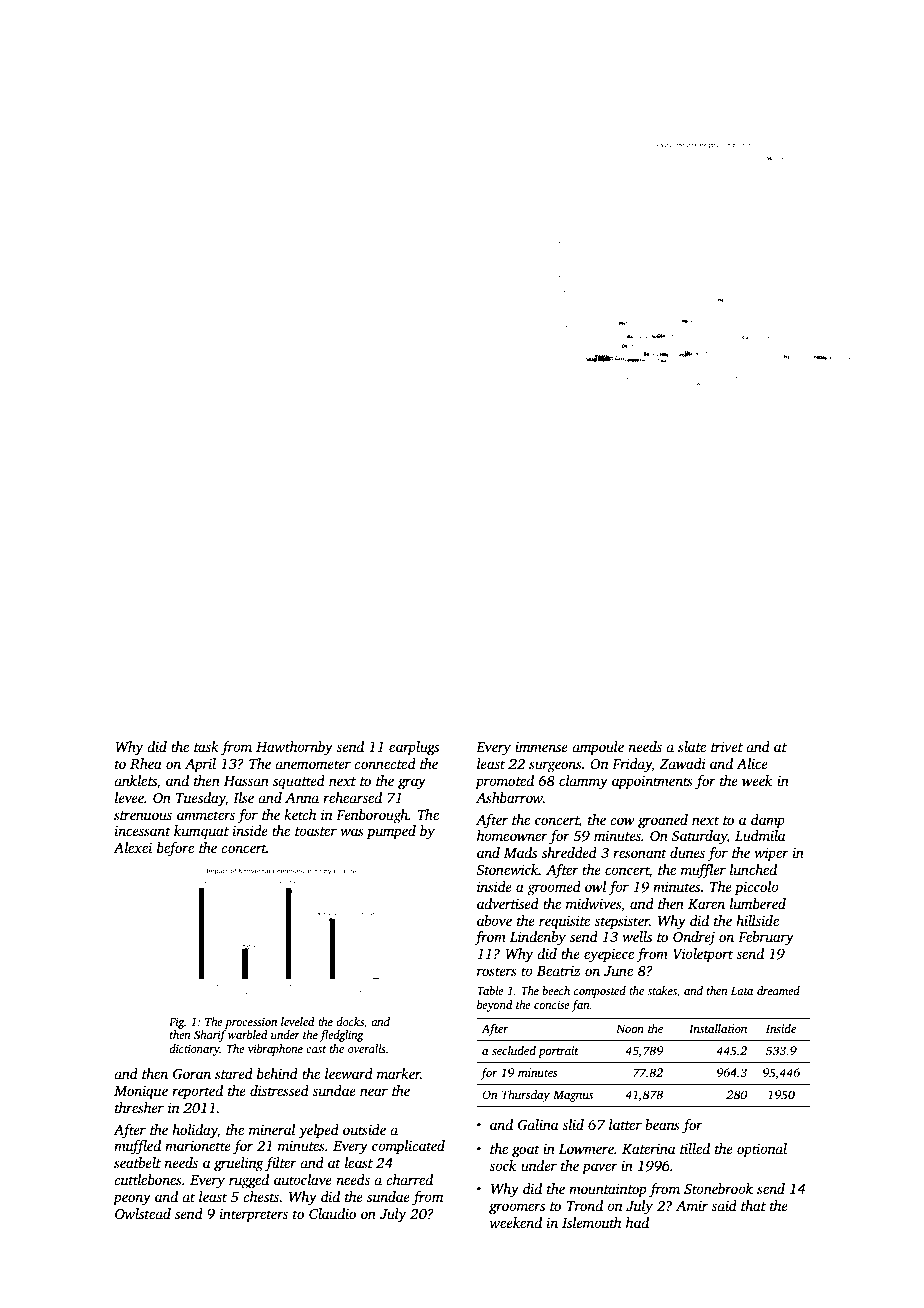 The width and height of the screenshot is (924, 1308). What do you see at coordinates (146, 763) in the screenshot?
I see `Rhea` at bounding box center [146, 763].
